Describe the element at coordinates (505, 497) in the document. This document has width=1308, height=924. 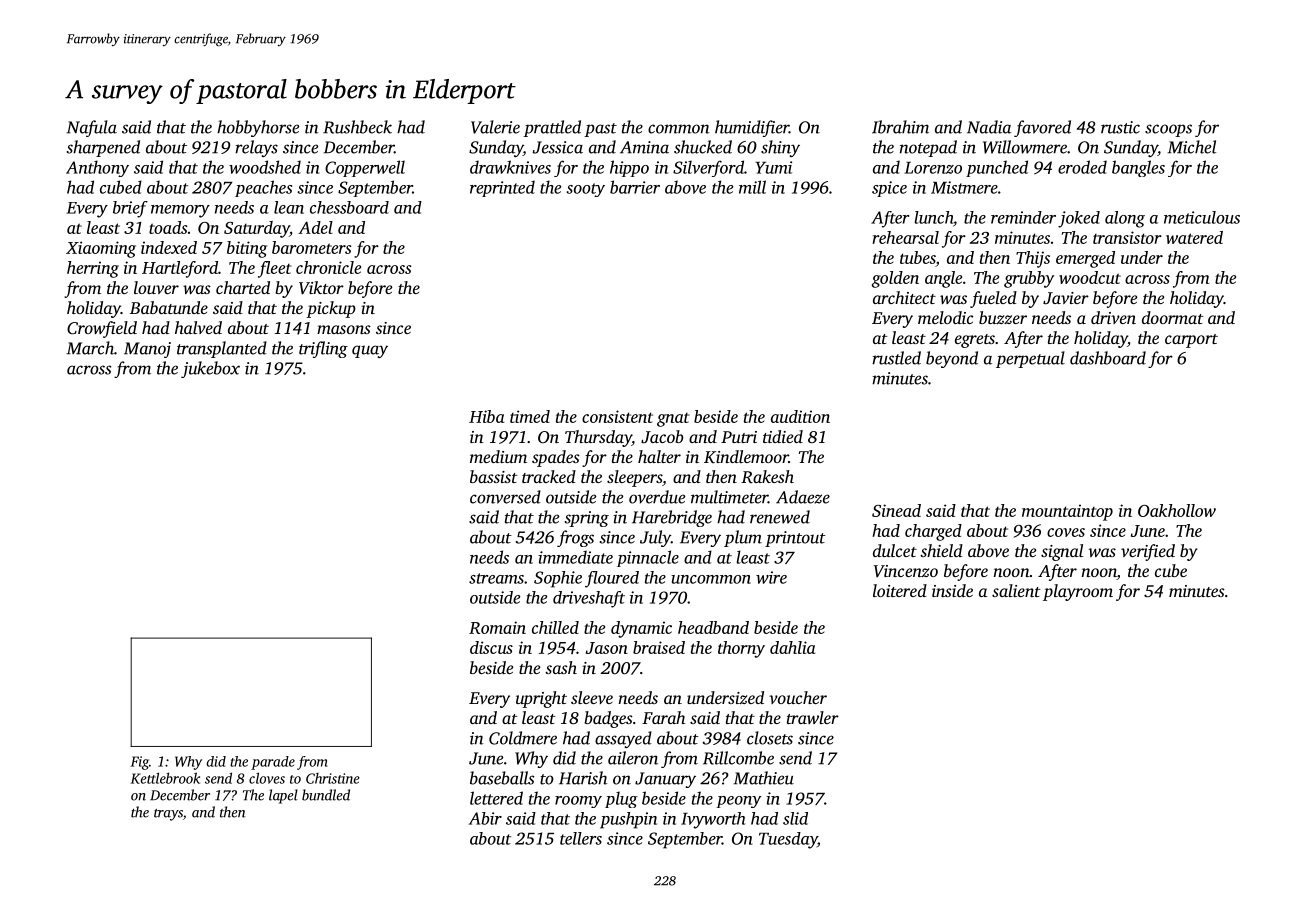
I see `conversed` at that location.
